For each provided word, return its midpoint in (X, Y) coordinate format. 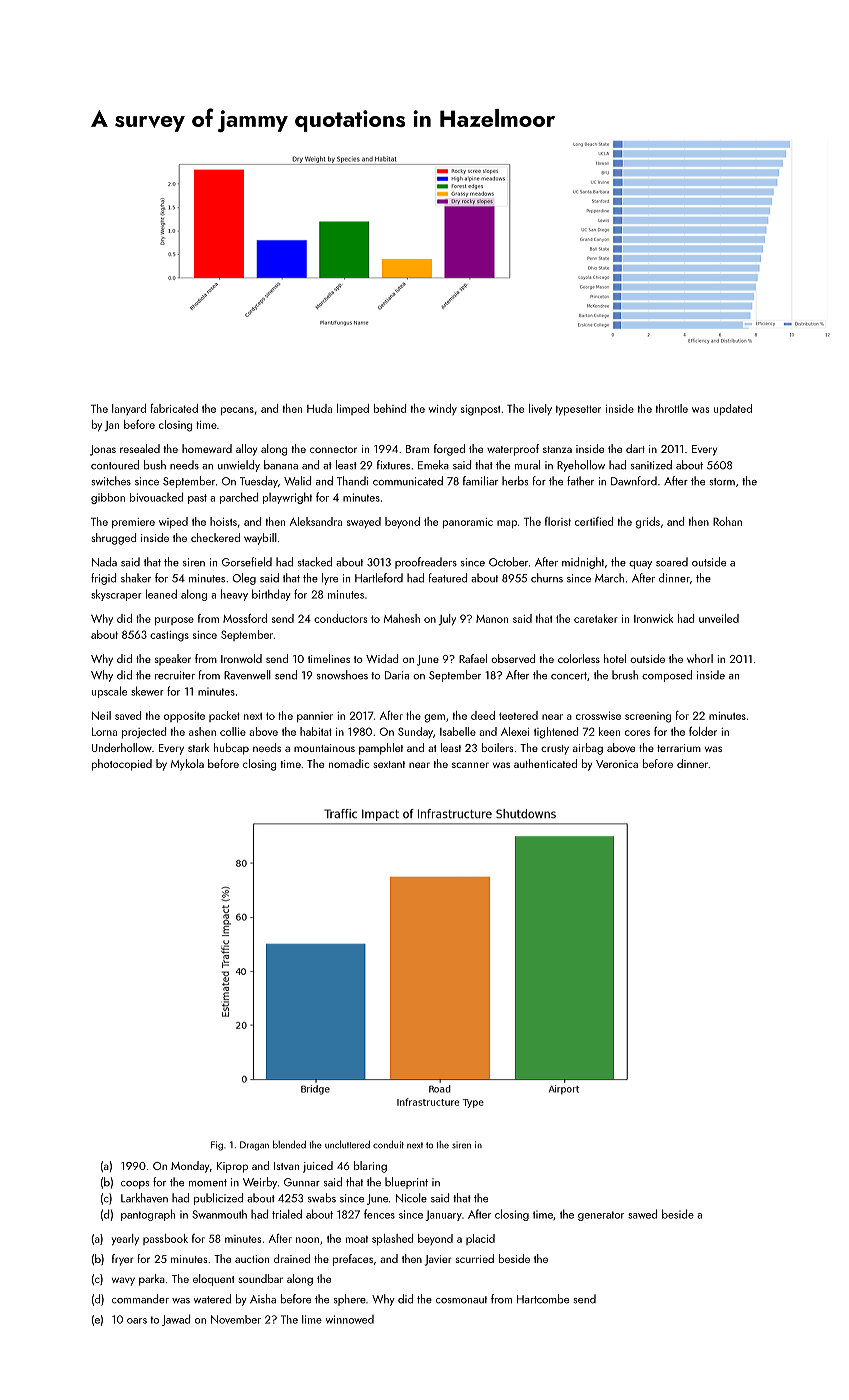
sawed (642, 1214)
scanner (470, 765)
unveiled (719, 618)
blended (289, 1144)
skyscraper (116, 595)
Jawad (176, 1320)
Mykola (187, 765)
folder (703, 731)
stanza (557, 449)
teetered (518, 715)
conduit (388, 1145)
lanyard (129, 409)
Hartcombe (543, 1299)
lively (540, 409)
